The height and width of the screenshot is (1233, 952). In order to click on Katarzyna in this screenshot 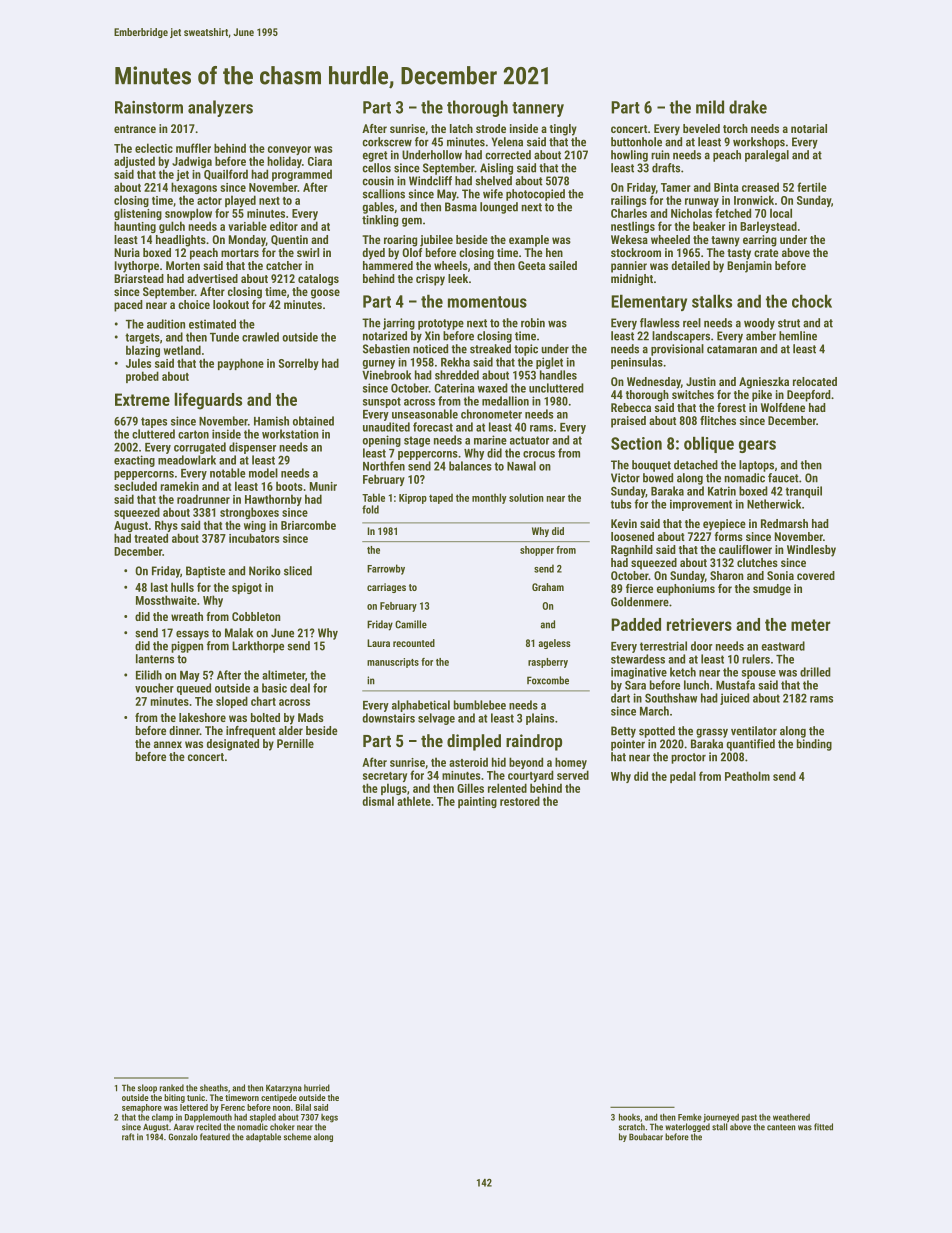, I will do `click(284, 1089)`.
